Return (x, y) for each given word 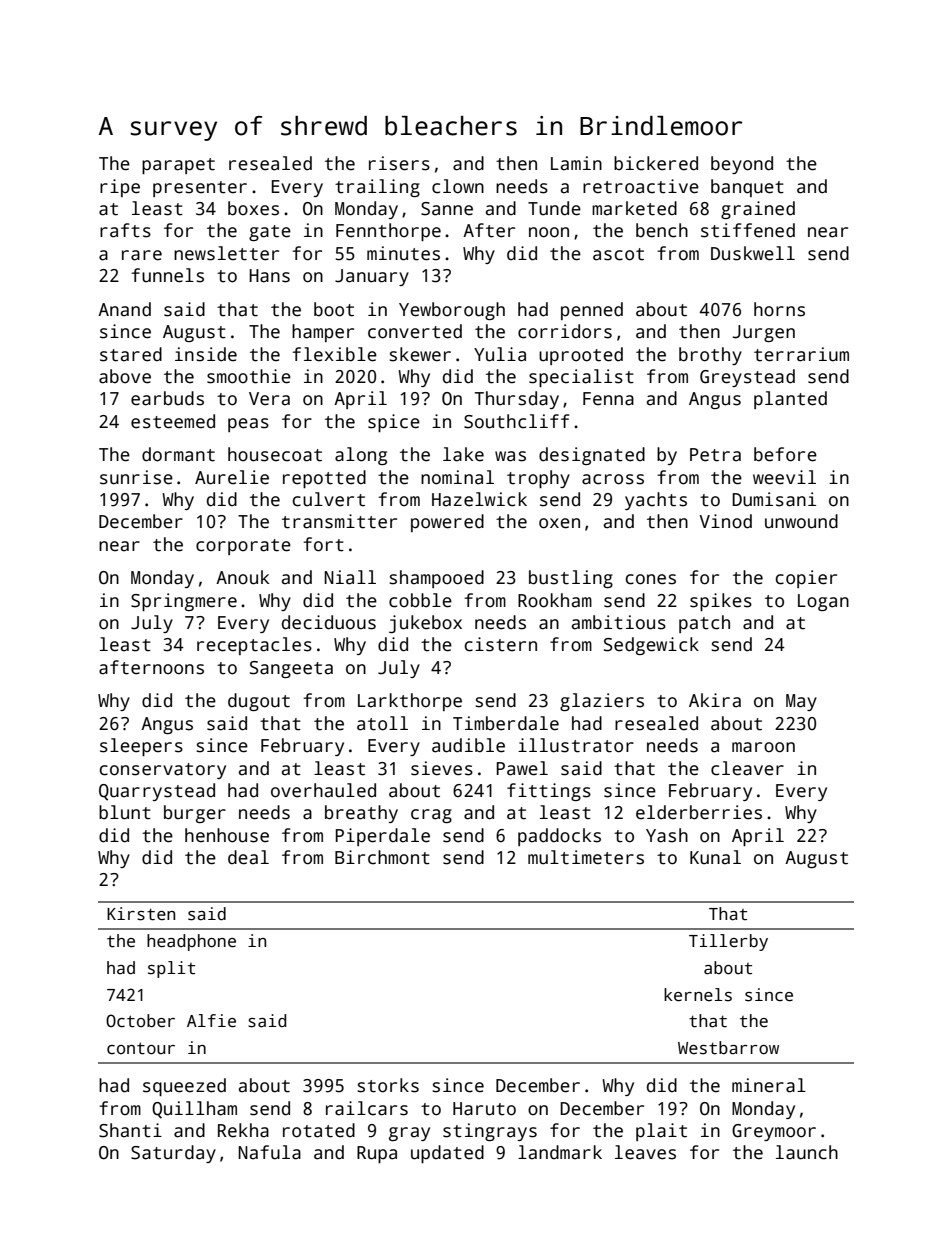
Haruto (484, 1109)
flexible (334, 354)
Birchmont (382, 857)
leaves (645, 1152)
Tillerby (728, 942)
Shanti (130, 1130)
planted (790, 400)
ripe (120, 188)
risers (399, 163)
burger (195, 814)
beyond (742, 165)
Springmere (184, 602)
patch (704, 624)
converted (415, 331)
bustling (571, 579)
